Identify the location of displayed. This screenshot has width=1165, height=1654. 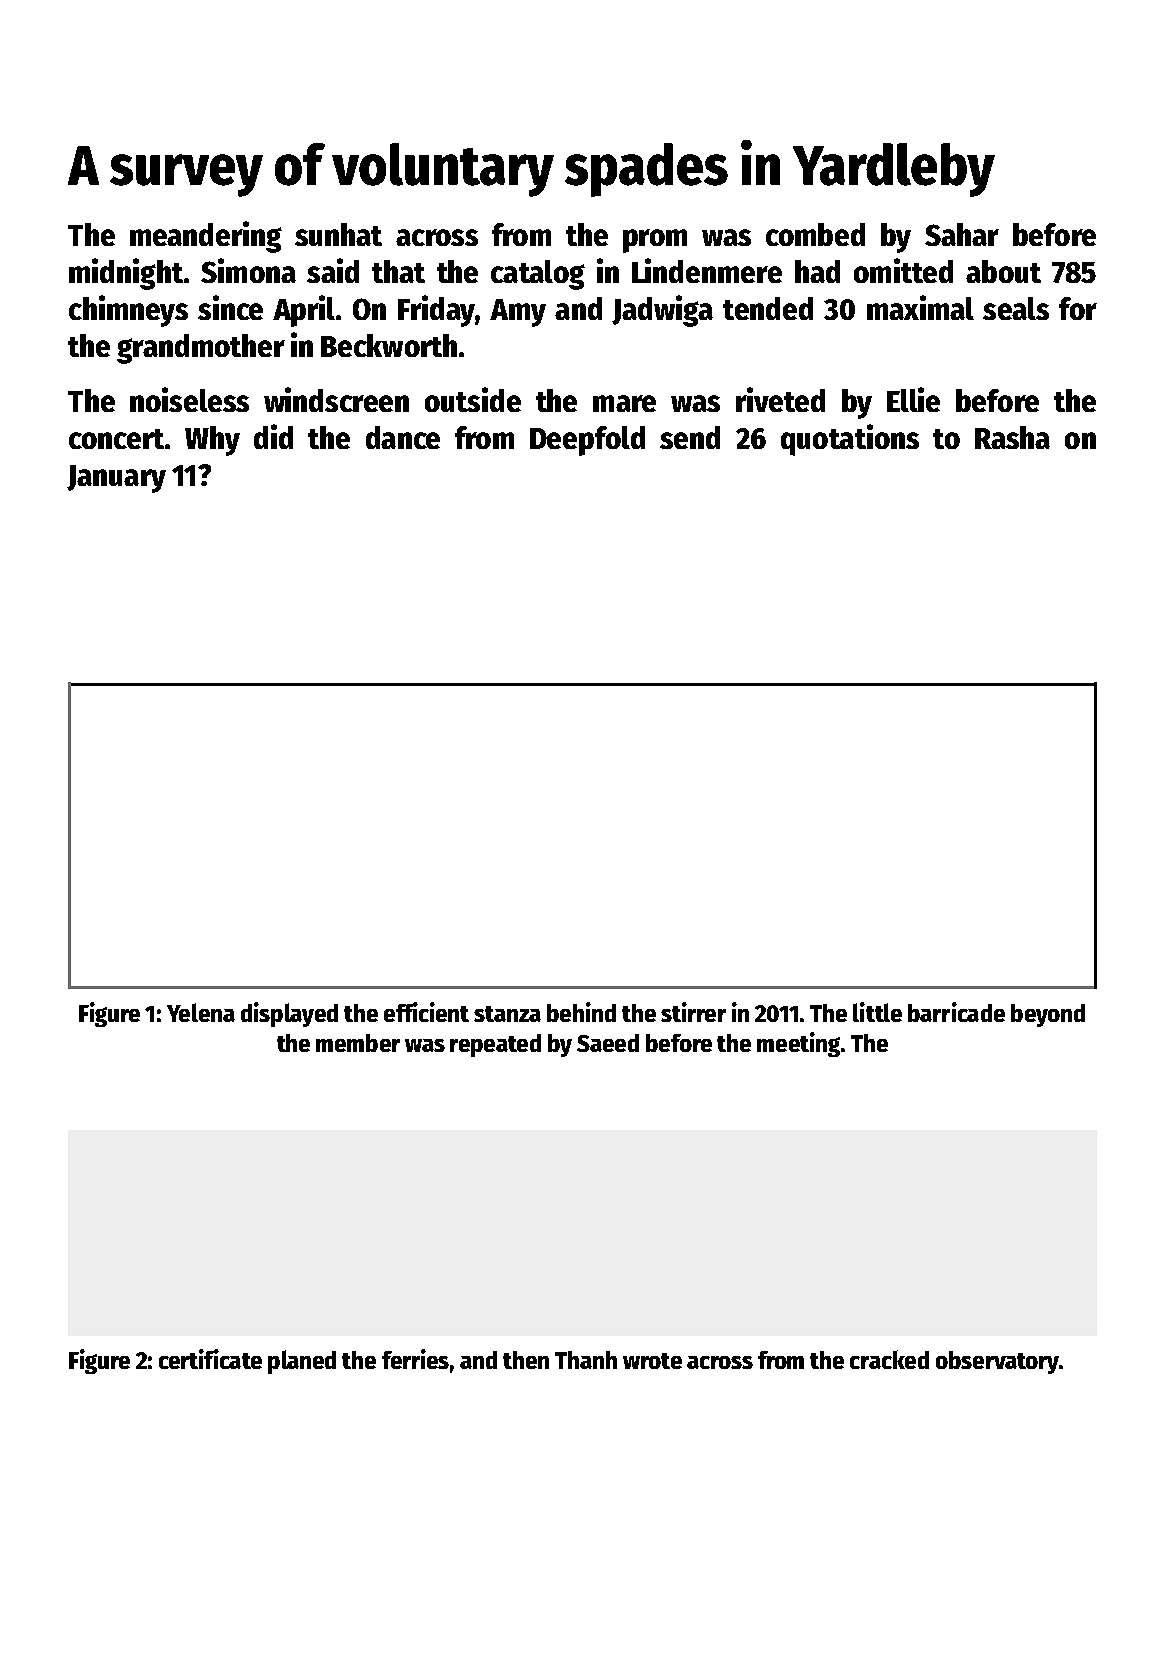
(289, 1014).
